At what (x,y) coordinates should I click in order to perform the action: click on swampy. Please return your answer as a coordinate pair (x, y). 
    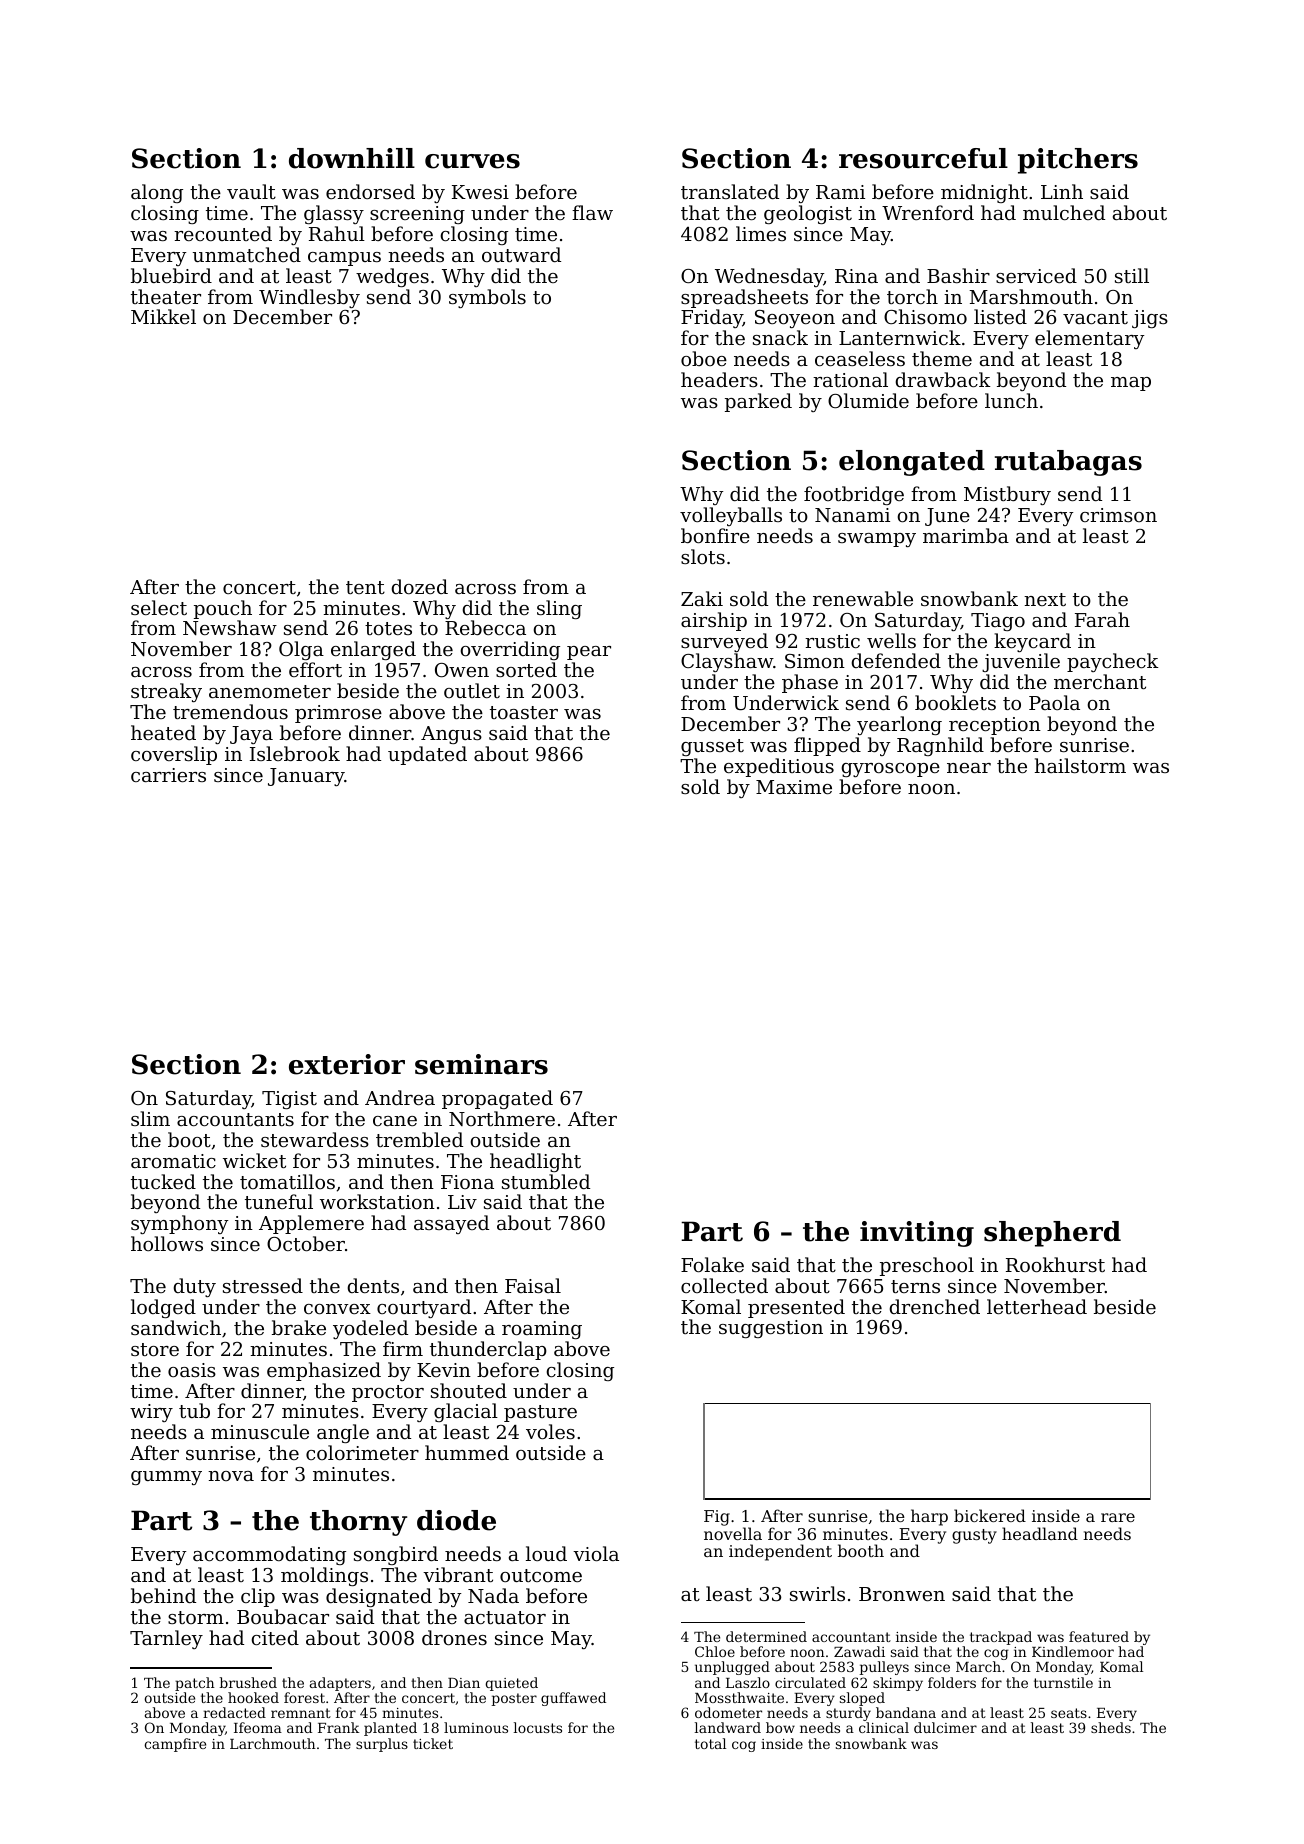
    Looking at the image, I should click on (877, 540).
